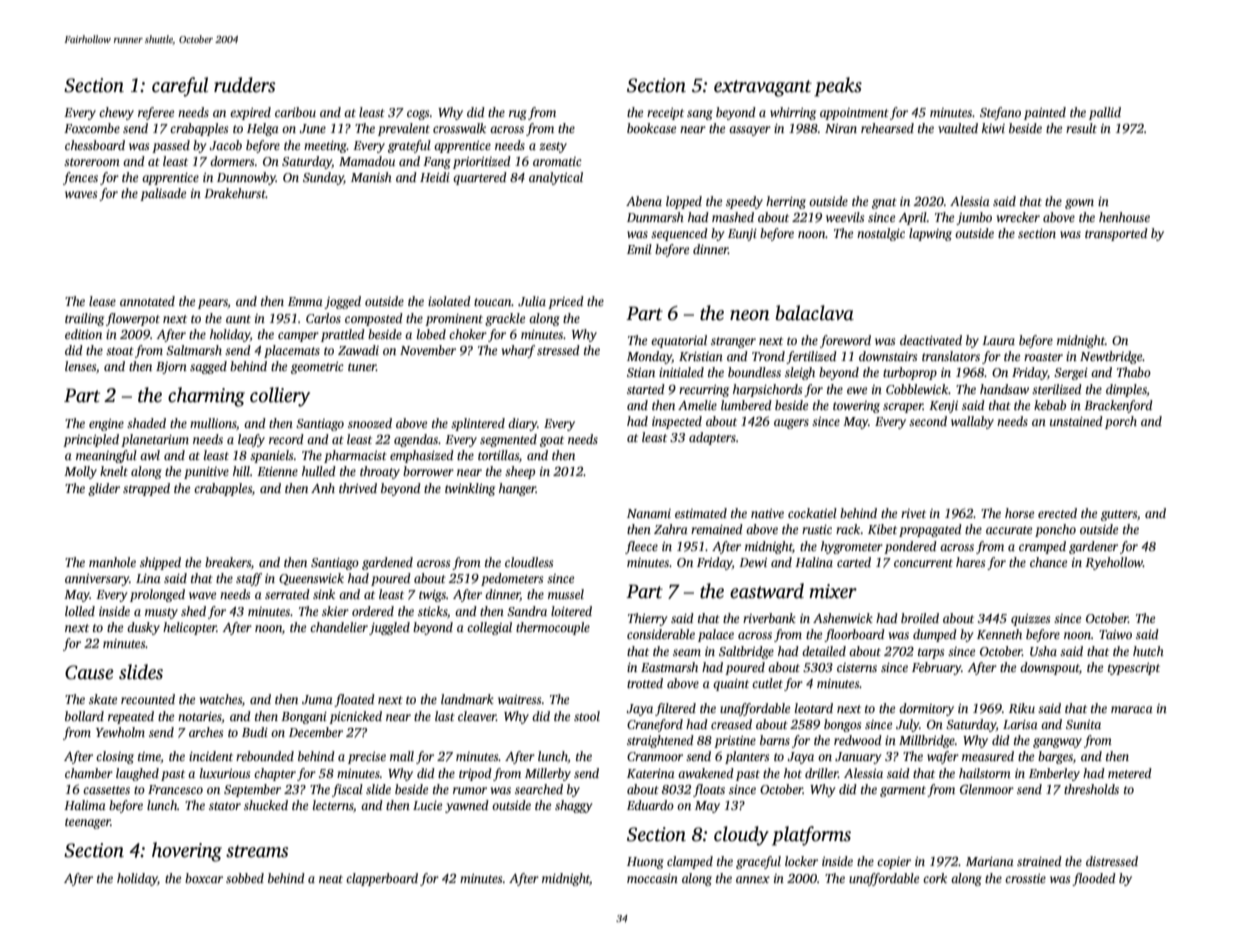  What do you see at coordinates (1119, 515) in the image?
I see `gutters` at bounding box center [1119, 515].
